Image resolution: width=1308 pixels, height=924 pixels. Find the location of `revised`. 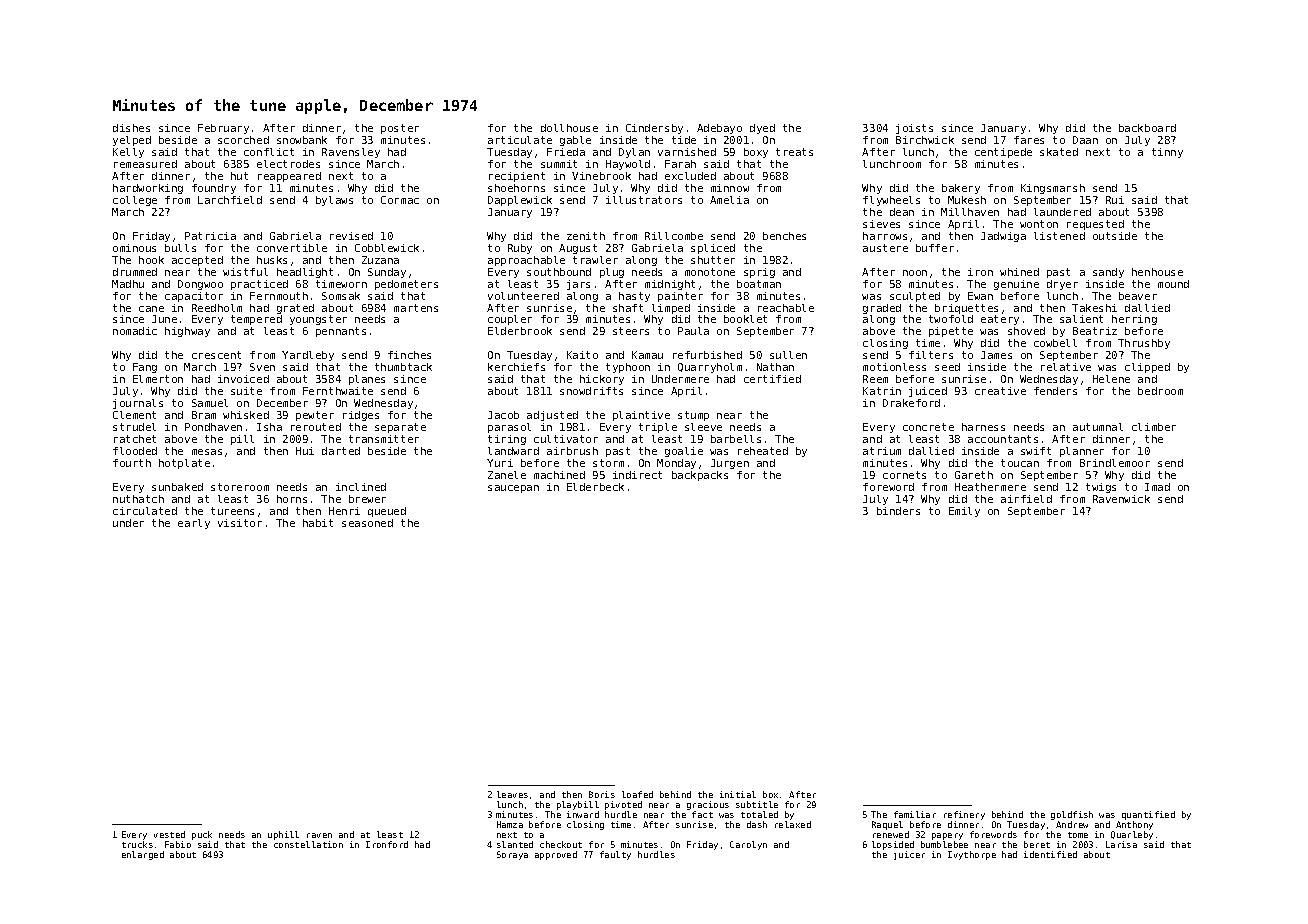

revised is located at coordinates (351, 236).
